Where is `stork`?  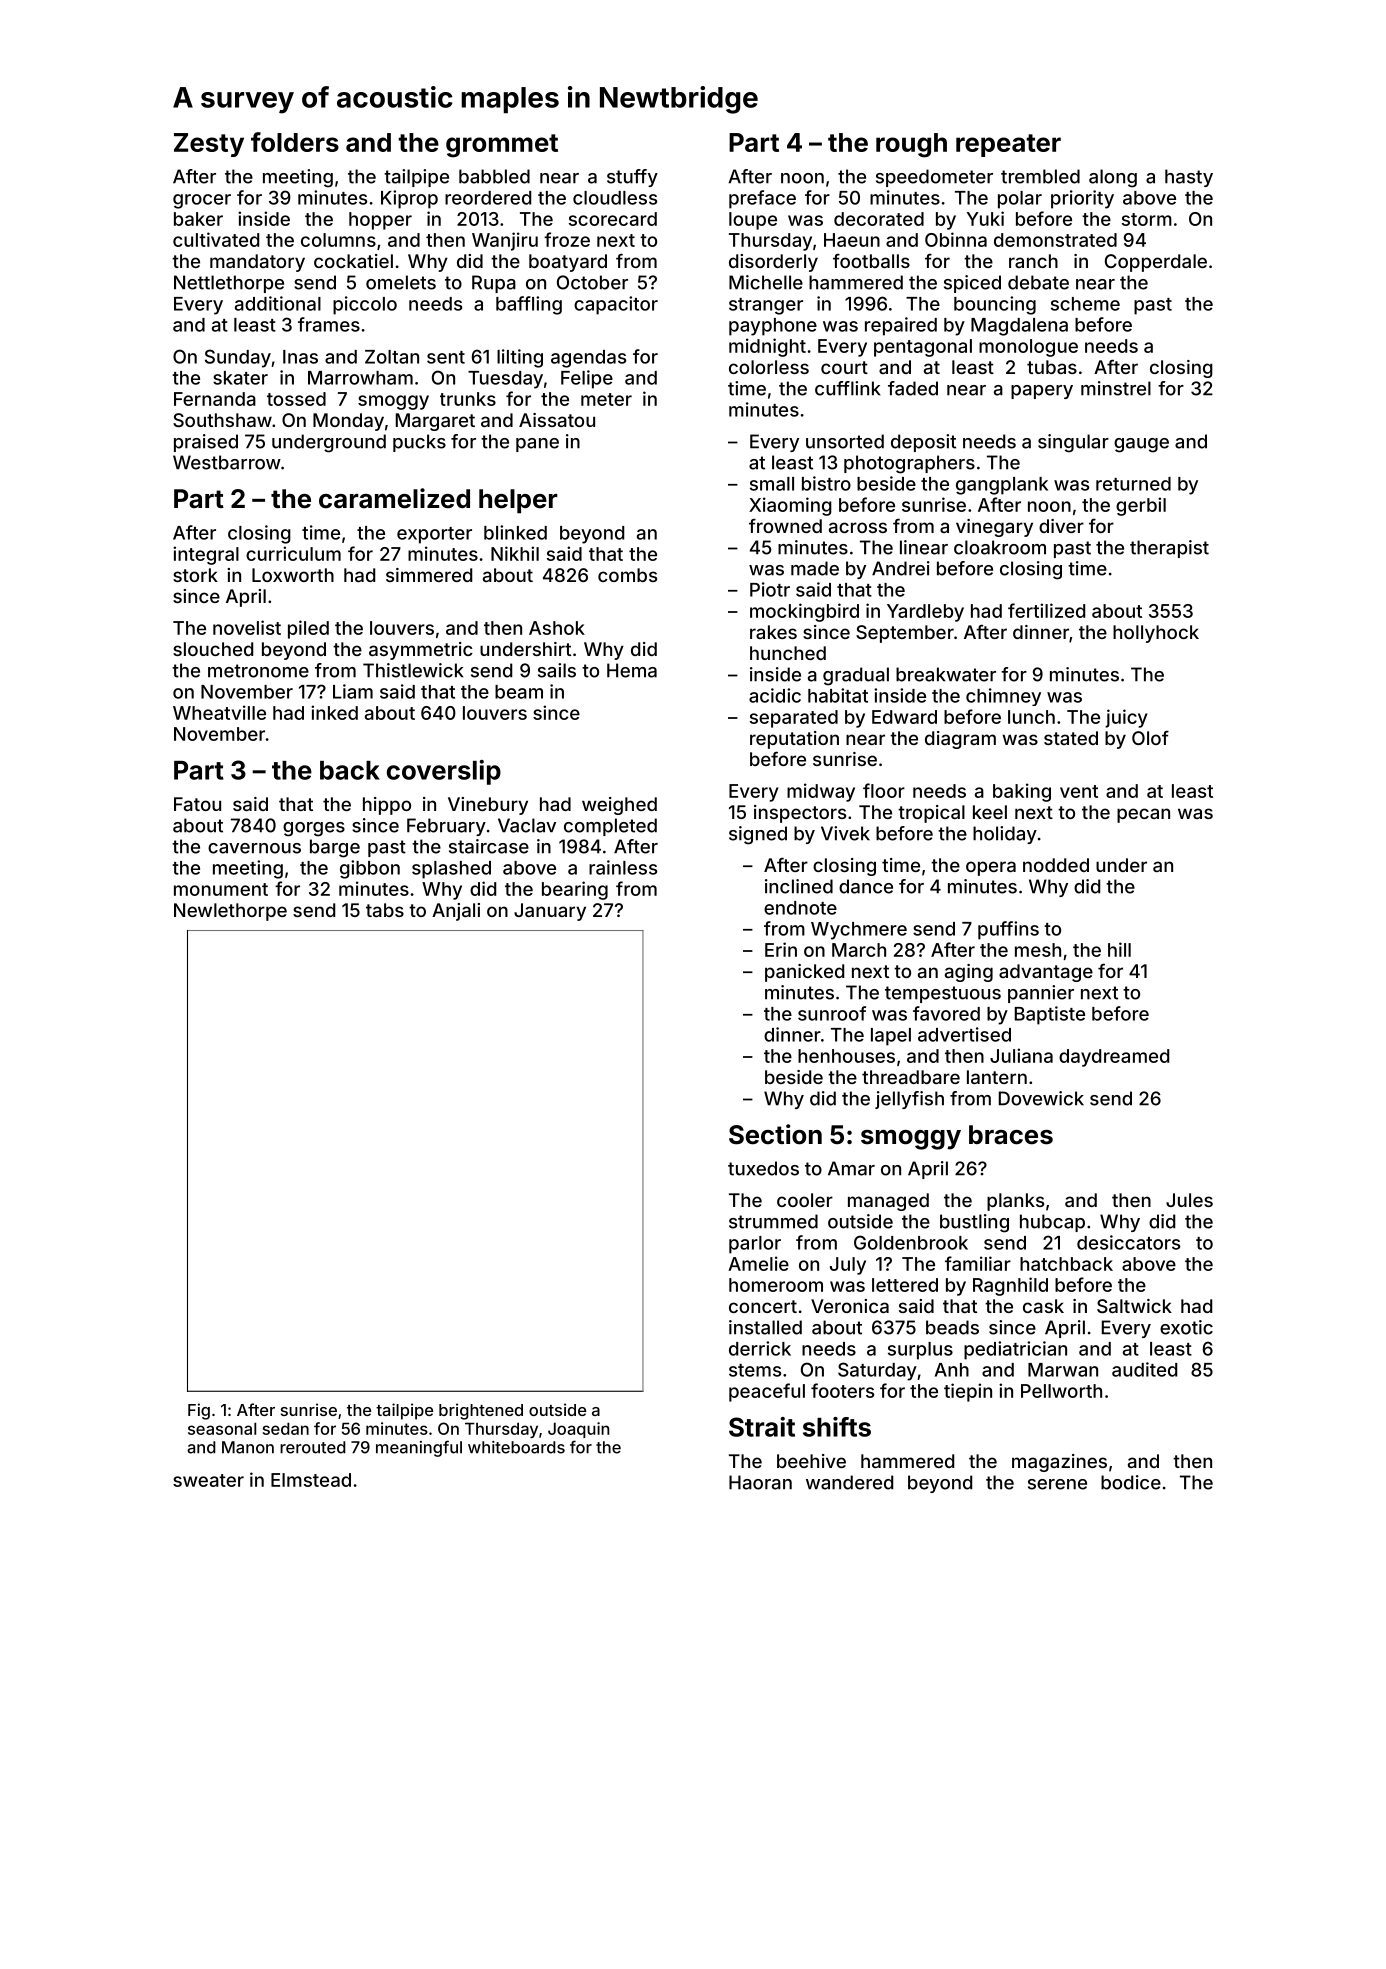
stork is located at coordinates (195, 575).
